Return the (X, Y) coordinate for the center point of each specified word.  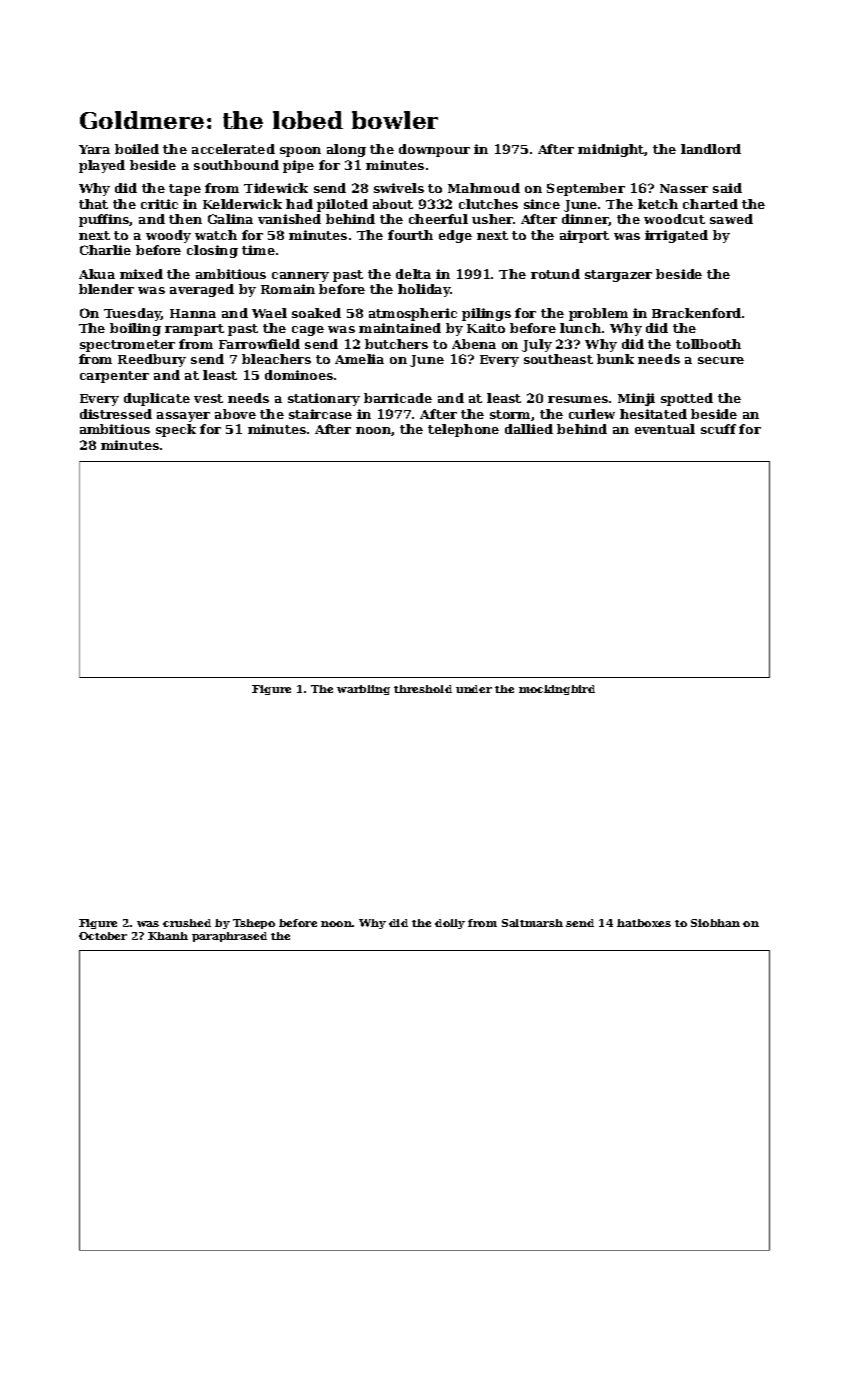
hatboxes (644, 923)
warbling (363, 690)
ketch (658, 204)
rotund (555, 274)
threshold (423, 689)
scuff (718, 429)
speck (176, 430)
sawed (731, 219)
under (474, 689)
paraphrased (229, 937)
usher (492, 219)
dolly (450, 924)
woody (168, 236)
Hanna (193, 313)
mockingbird (557, 690)
